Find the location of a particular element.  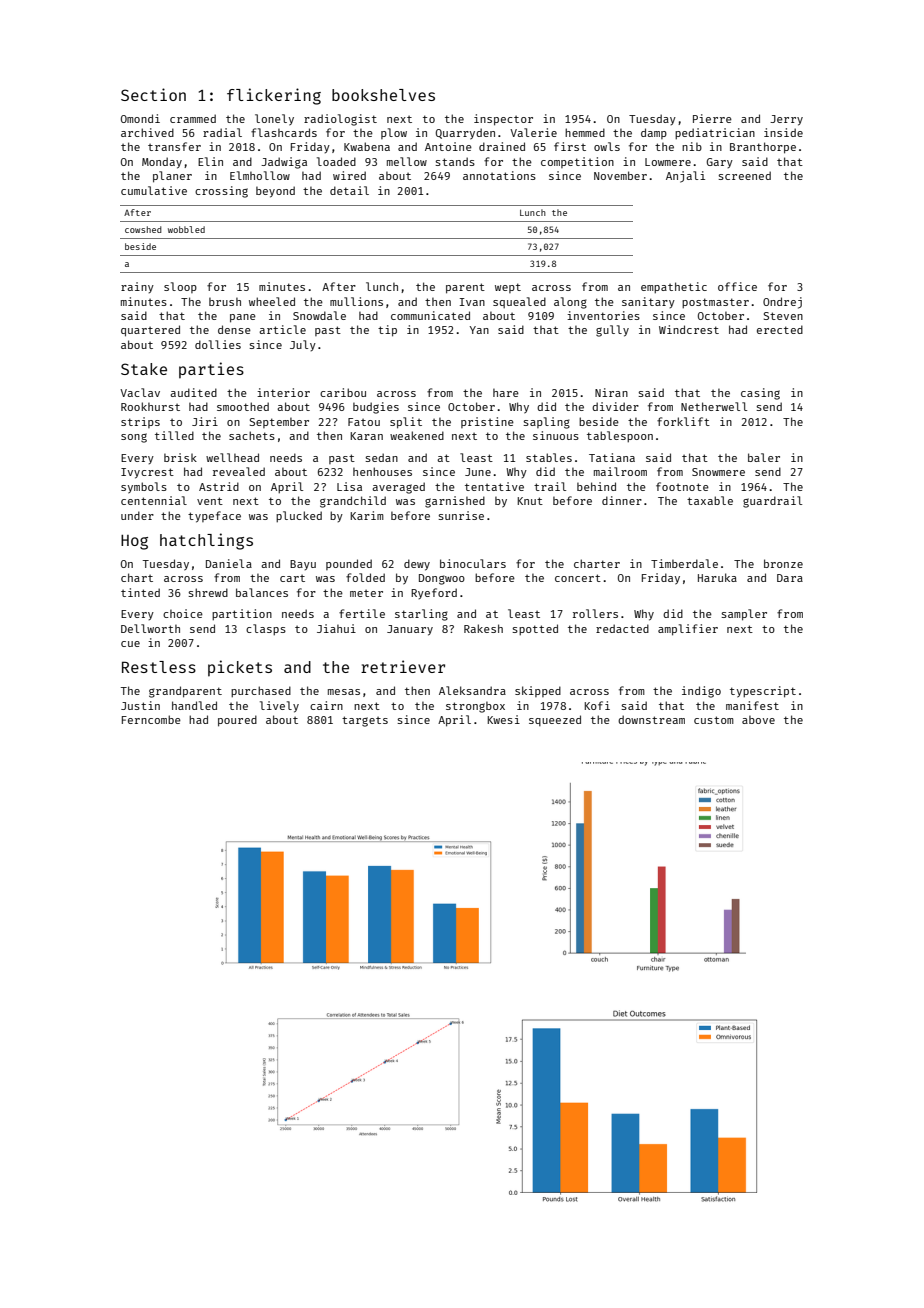

Pierre is located at coordinates (712, 118).
